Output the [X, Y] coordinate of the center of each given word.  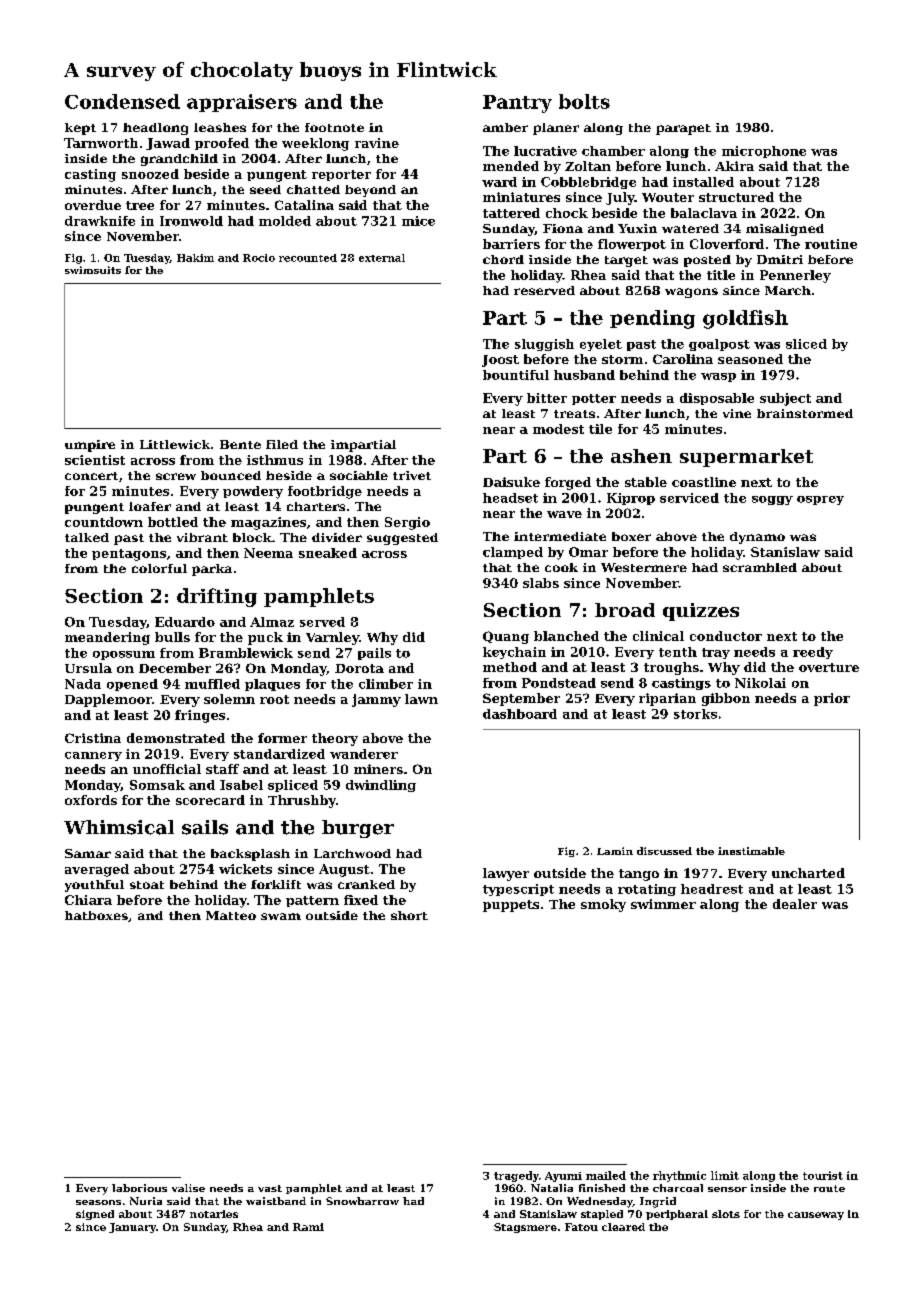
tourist [823, 1175]
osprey [820, 500]
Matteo [231, 915]
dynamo [757, 538]
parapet [683, 129]
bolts [584, 101]
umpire [90, 446]
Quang [506, 637]
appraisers [242, 103]
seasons [98, 1202]
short [409, 915]
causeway [816, 1216]
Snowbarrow [362, 1201]
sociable [359, 475]
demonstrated [176, 738]
